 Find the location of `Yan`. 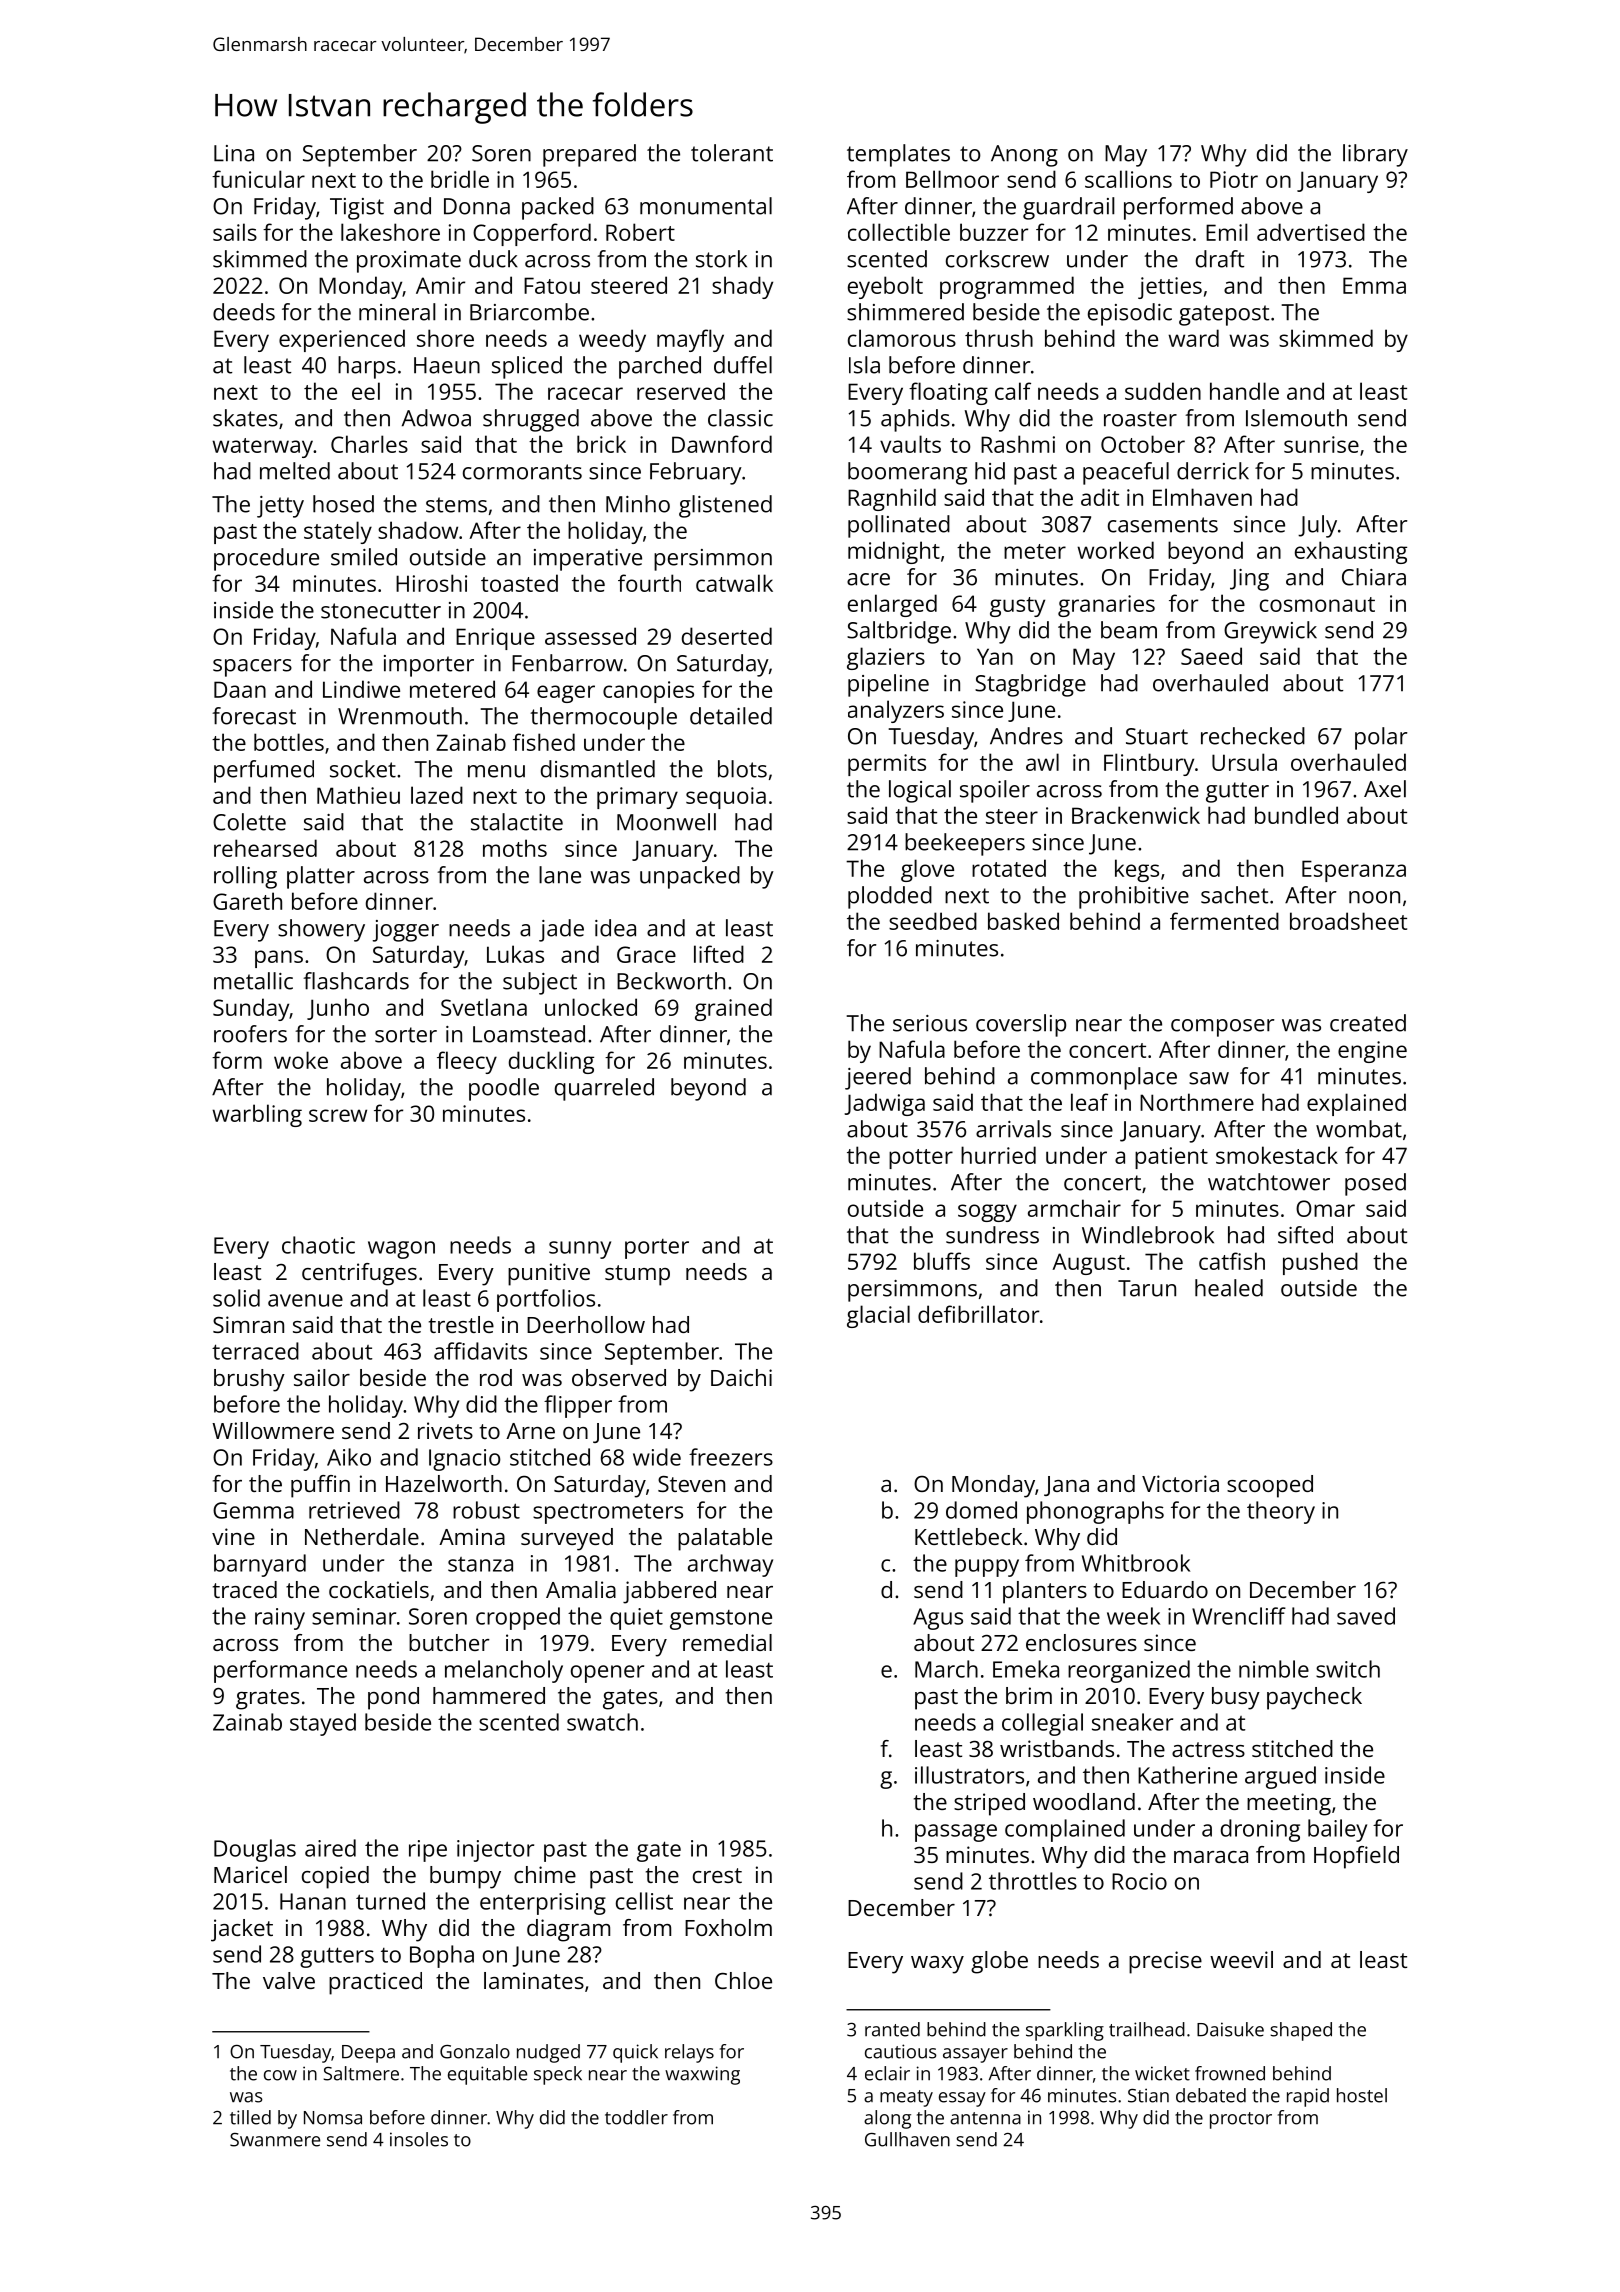

Yan is located at coordinates (995, 656).
